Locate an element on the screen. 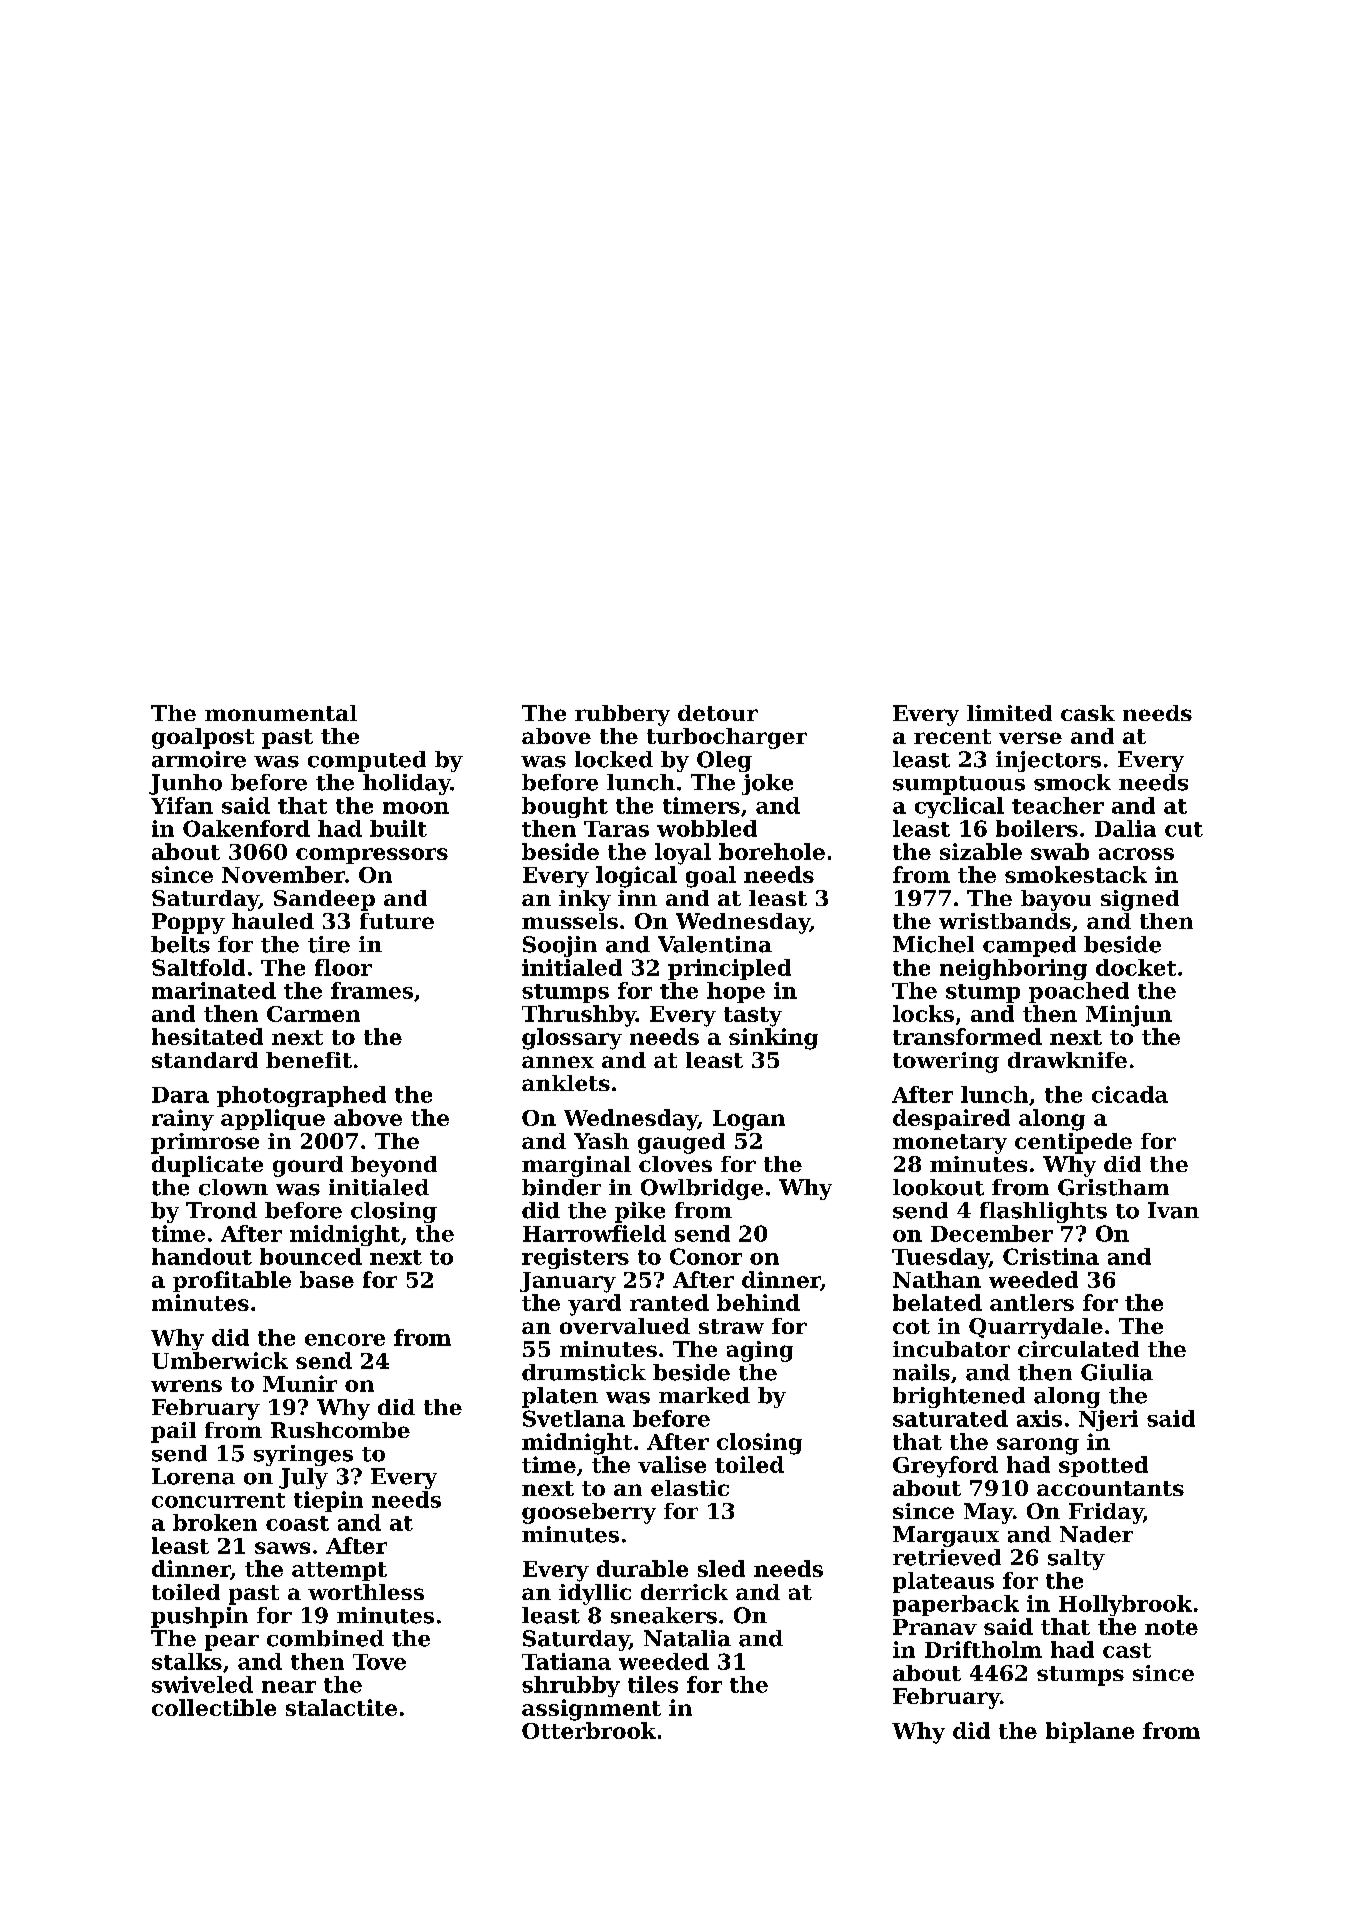 The width and height of the screenshot is (1355, 1916). Umberwick is located at coordinates (220, 1360).
